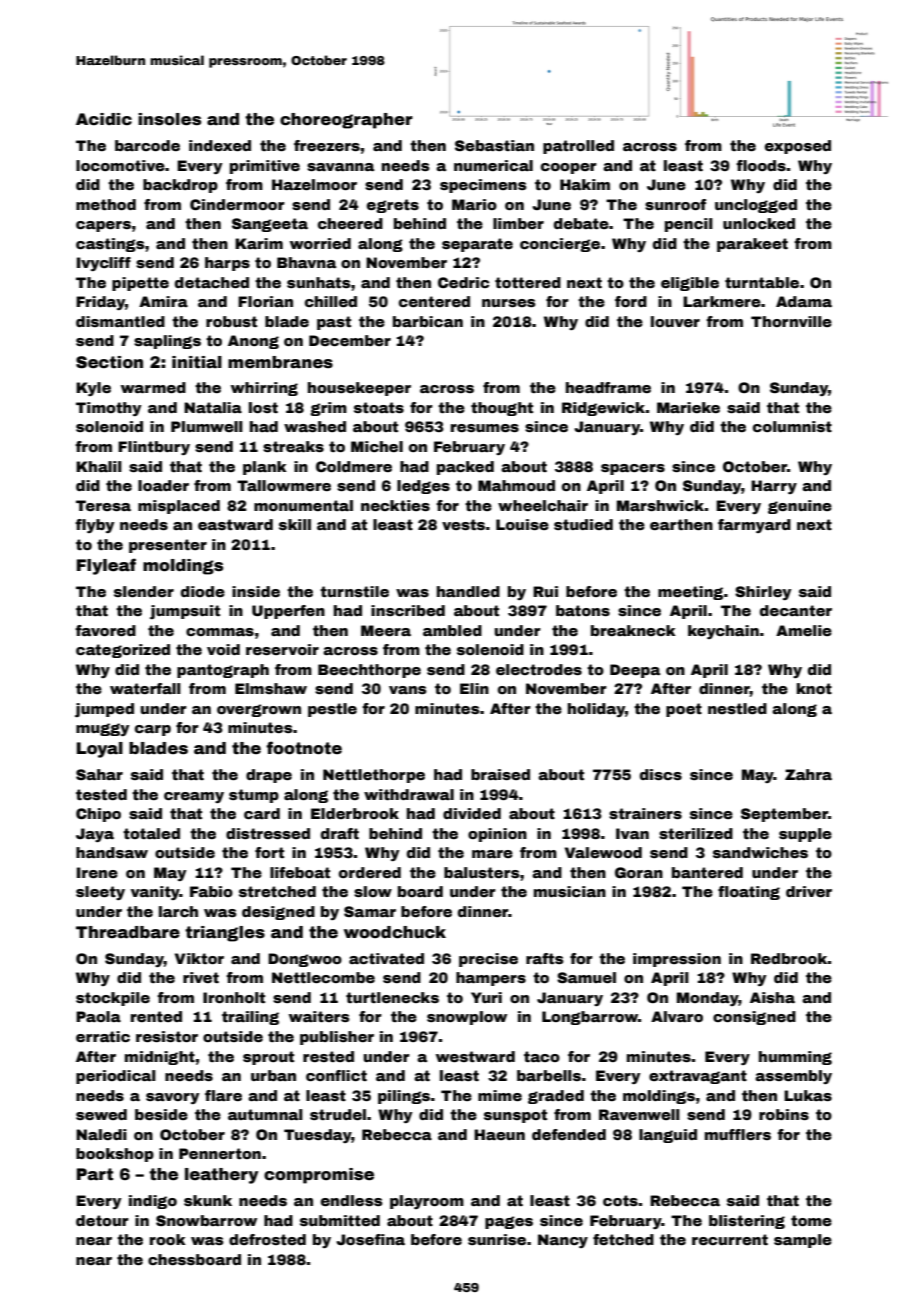 The width and height of the screenshot is (908, 1316). What do you see at coordinates (472, 813) in the screenshot?
I see `divided` at bounding box center [472, 813].
